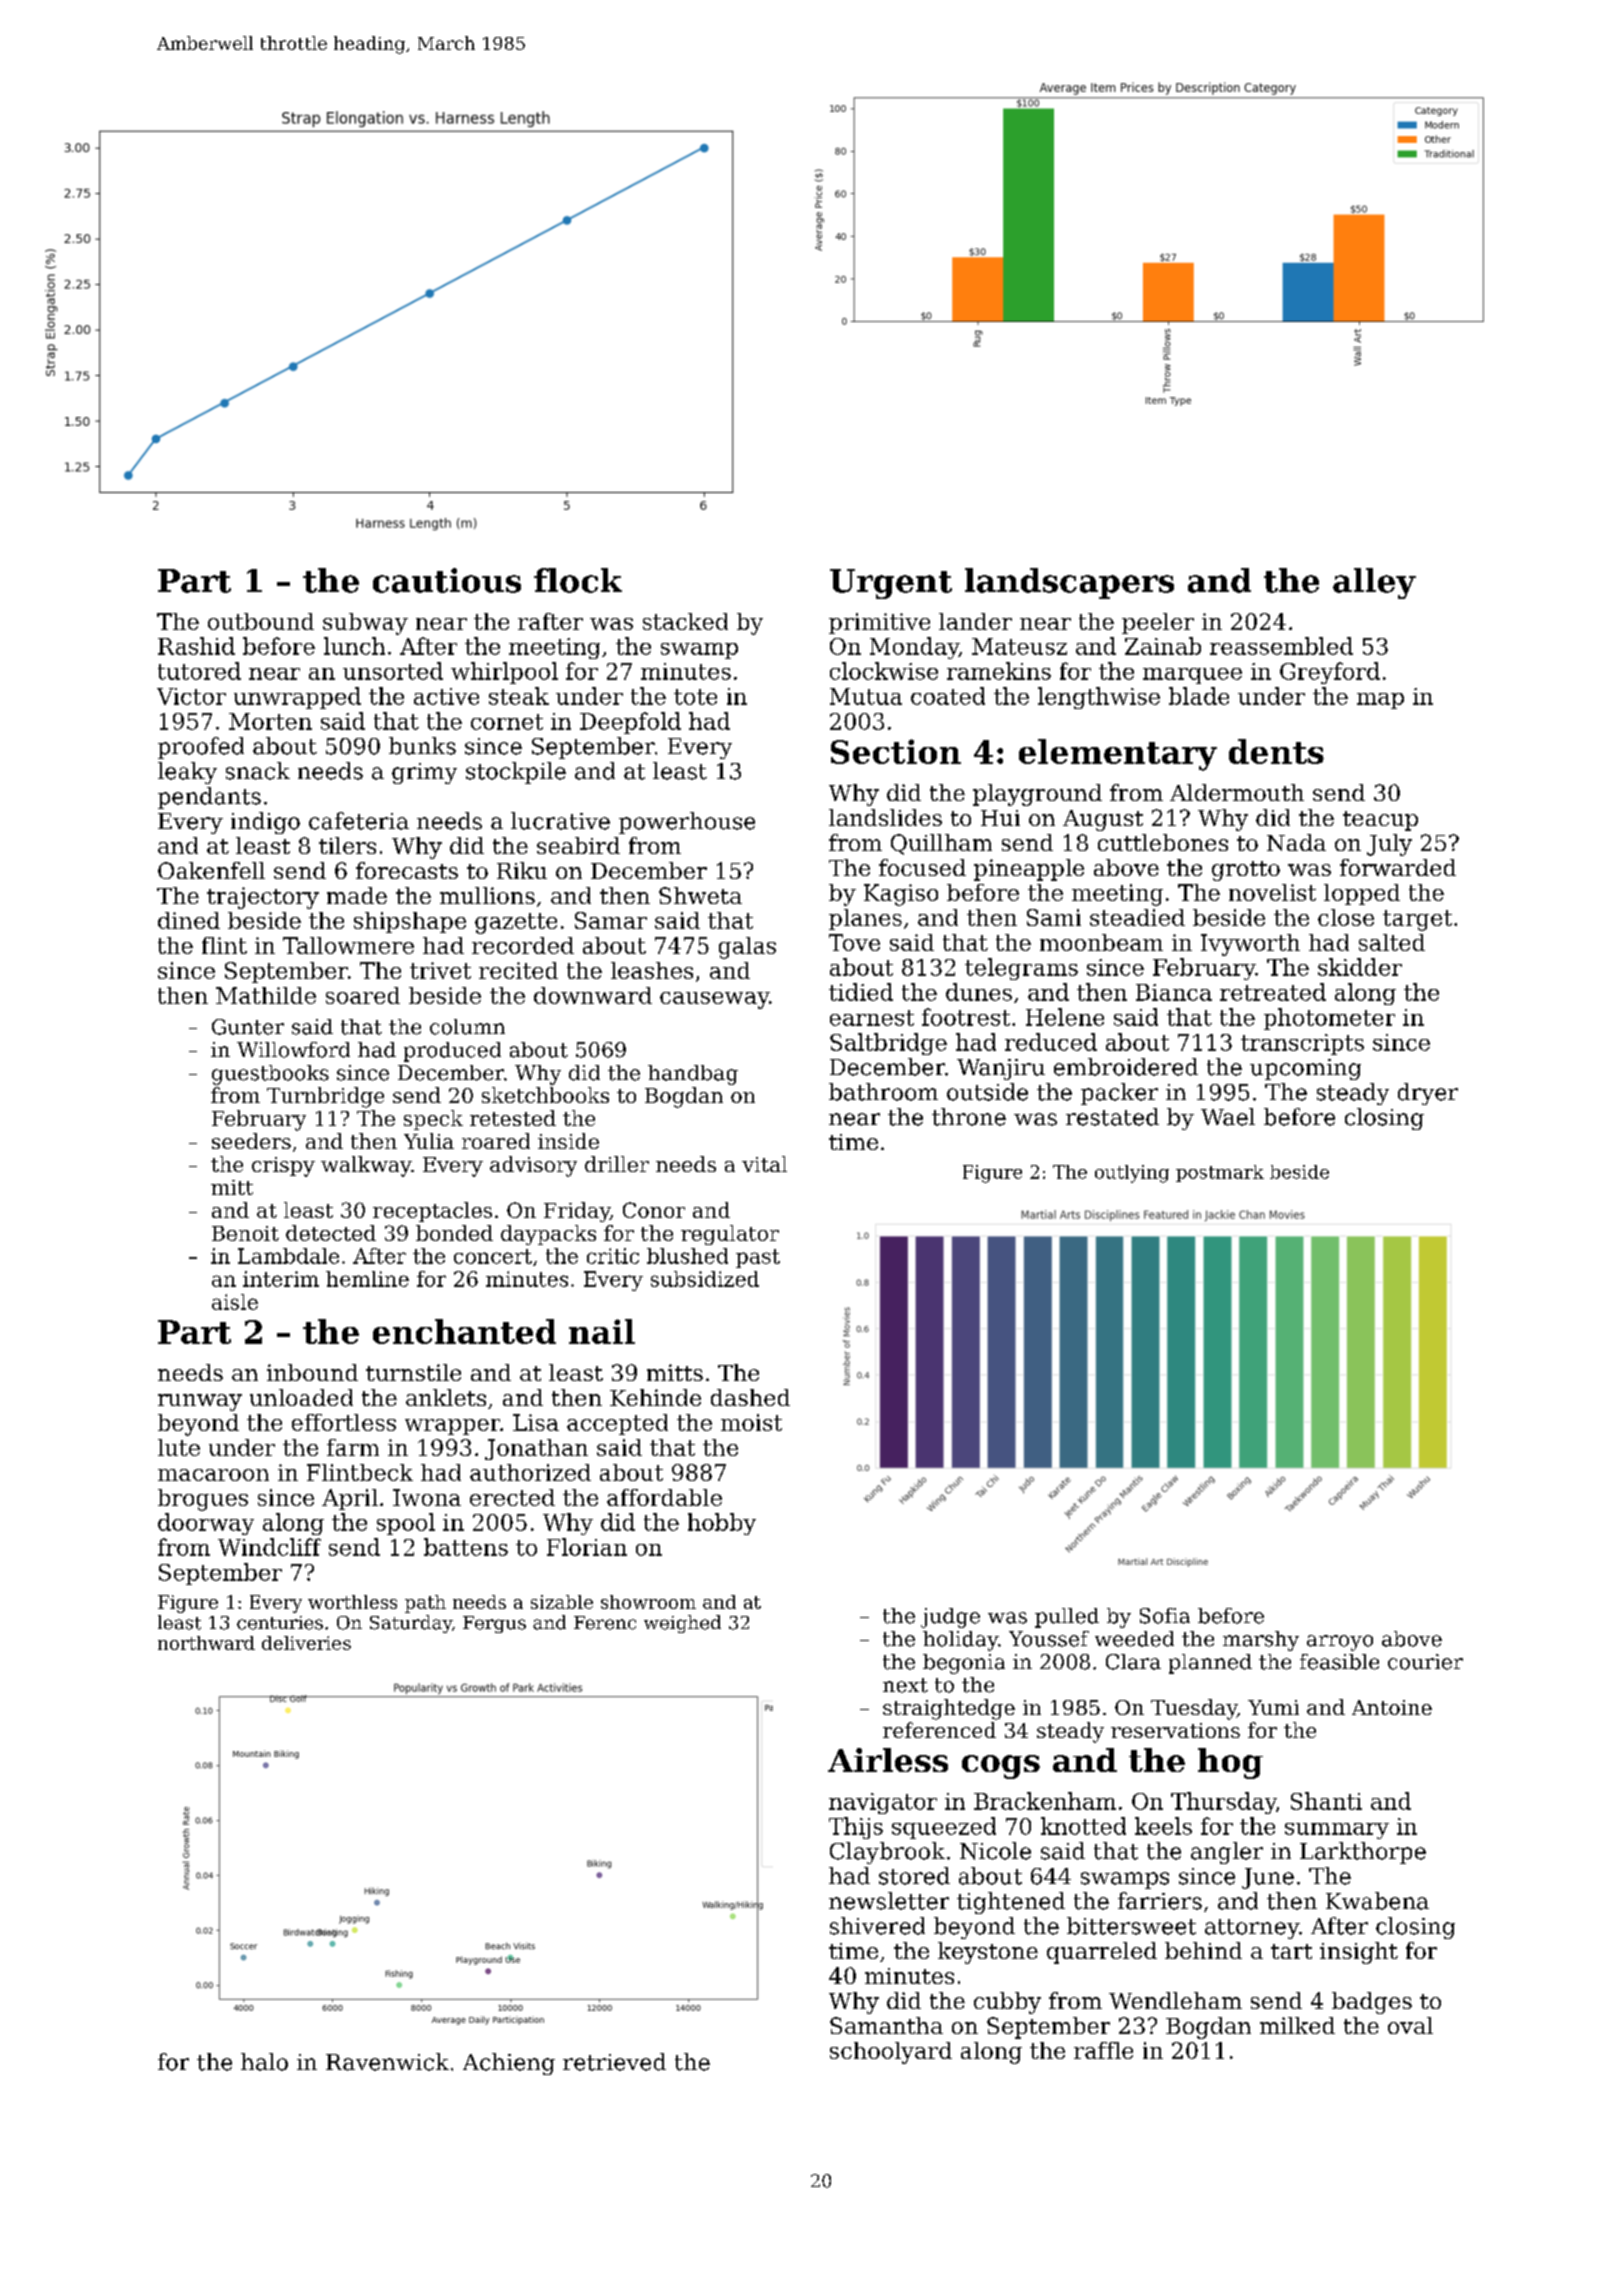  Describe the element at coordinates (885, 817) in the image. I see `landslides` at that location.
